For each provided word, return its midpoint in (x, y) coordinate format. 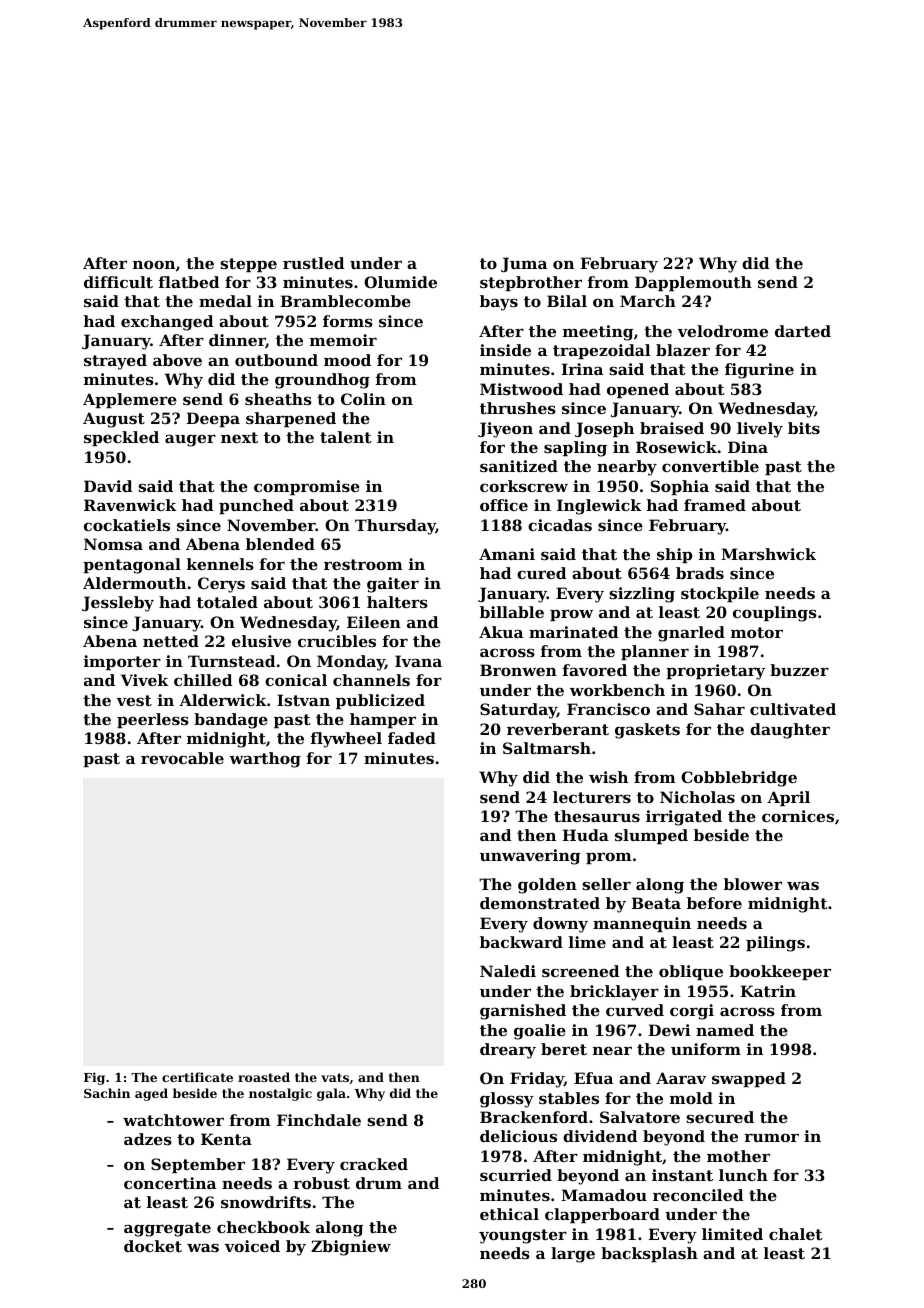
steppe (248, 265)
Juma (524, 264)
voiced (252, 1246)
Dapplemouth (693, 283)
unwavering (530, 857)
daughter (790, 731)
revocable (182, 758)
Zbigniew (351, 1248)
